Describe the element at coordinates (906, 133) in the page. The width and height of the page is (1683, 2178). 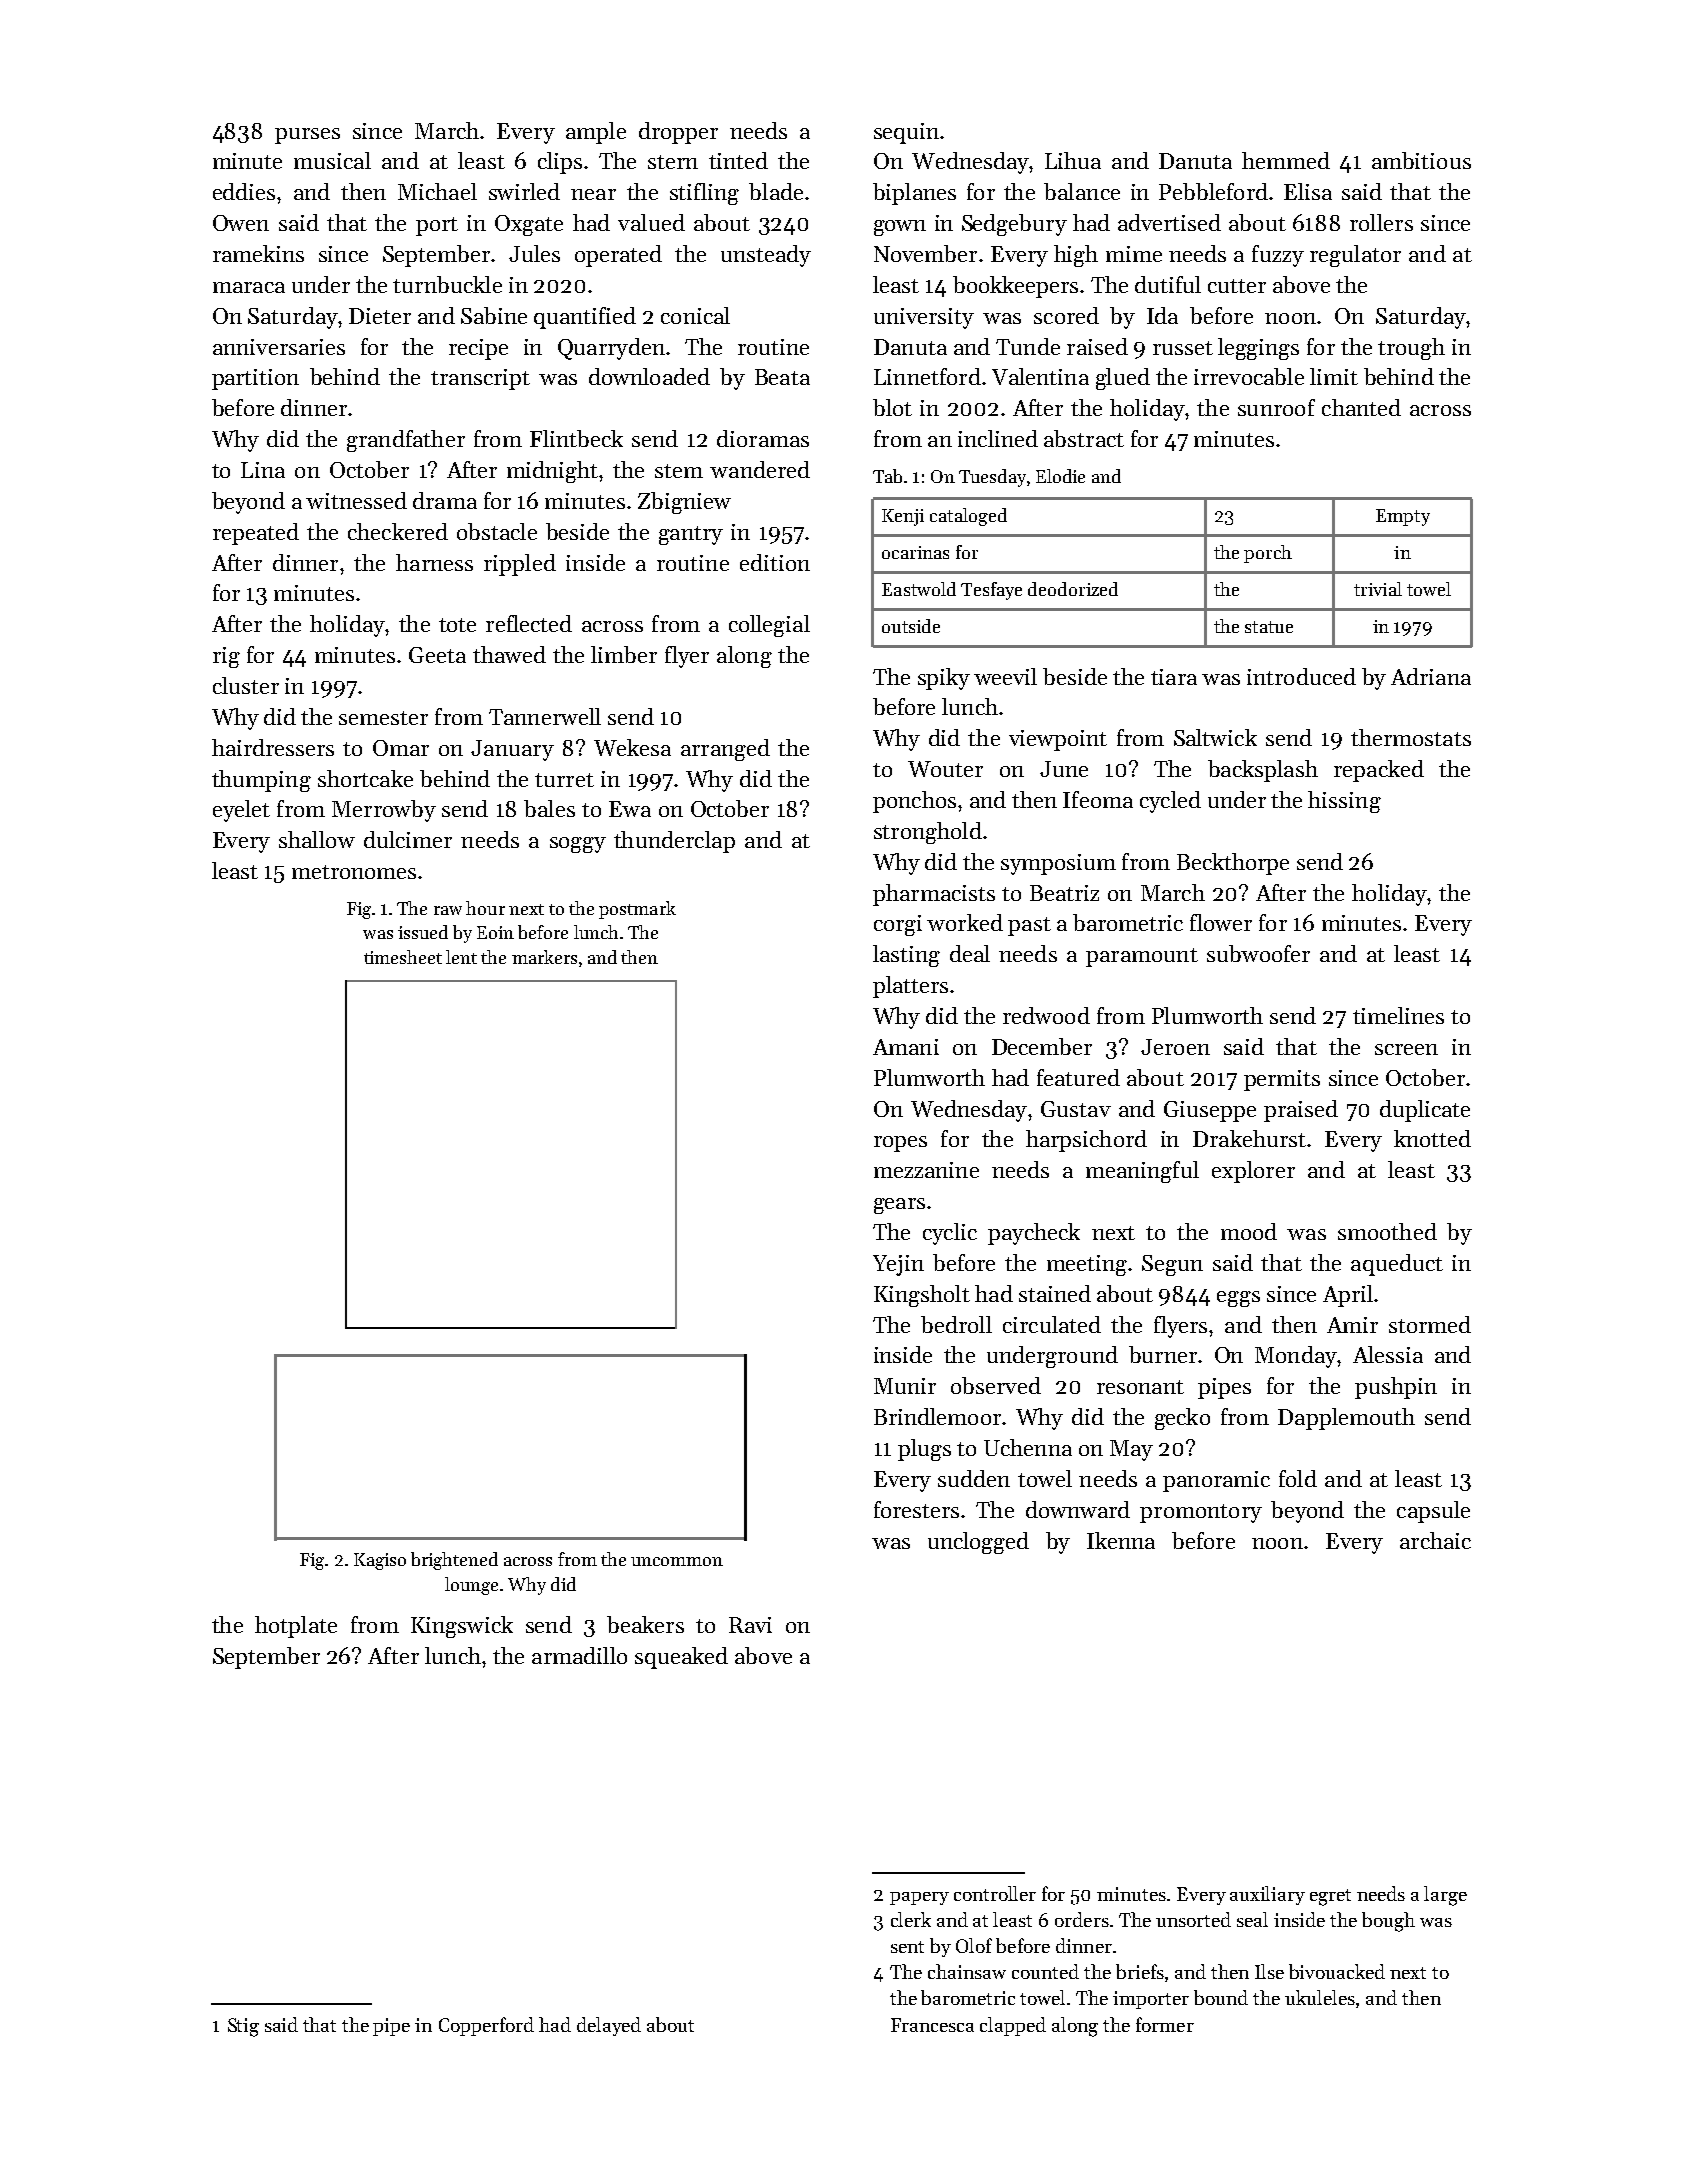
I see `sequin` at that location.
